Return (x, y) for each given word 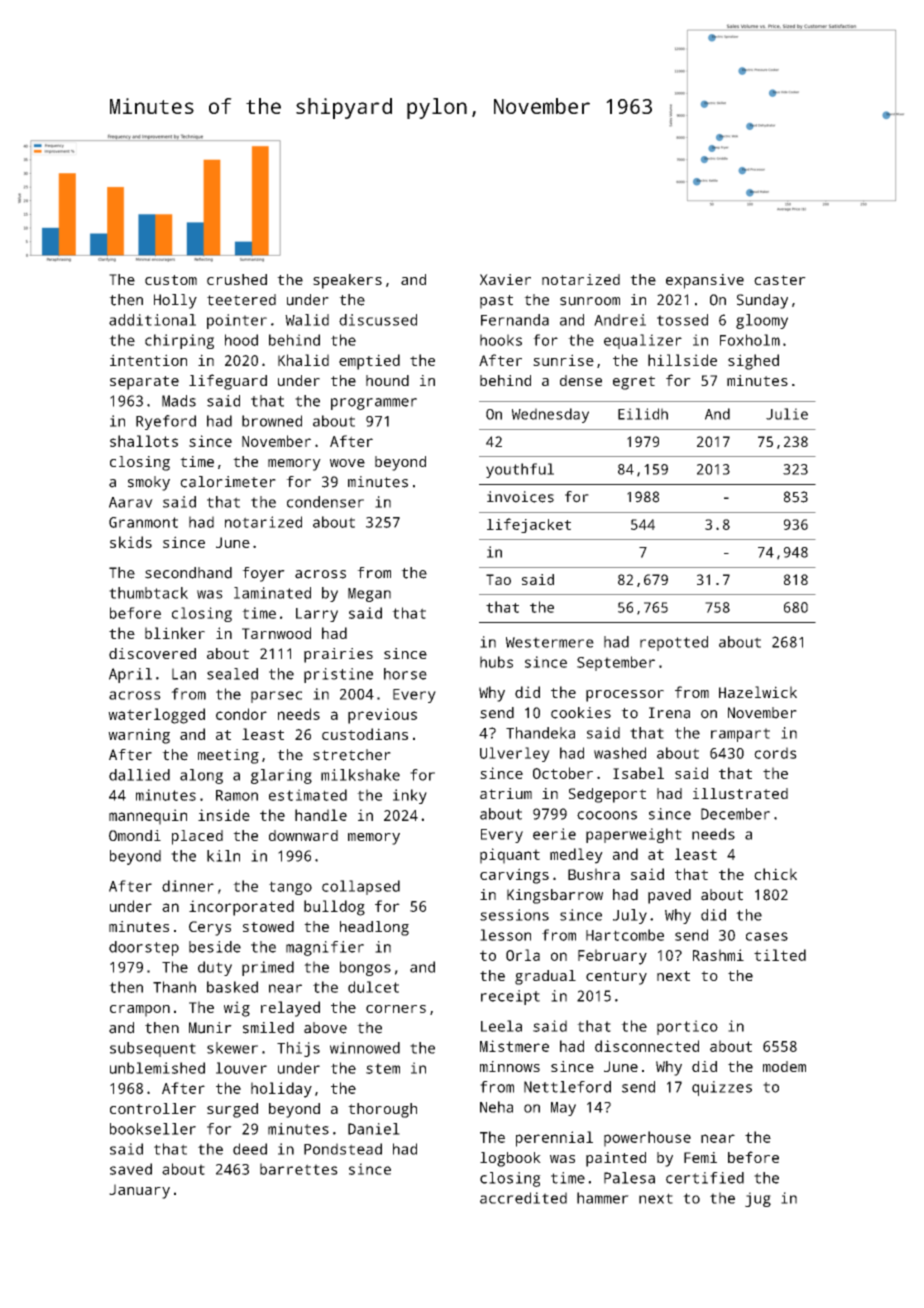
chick (775, 874)
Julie (787, 414)
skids (131, 542)
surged (232, 1110)
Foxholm (750, 340)
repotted (674, 643)
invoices (520, 497)
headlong (374, 928)
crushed (237, 279)
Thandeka (540, 733)
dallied (139, 775)
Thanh (174, 987)
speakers (347, 281)
